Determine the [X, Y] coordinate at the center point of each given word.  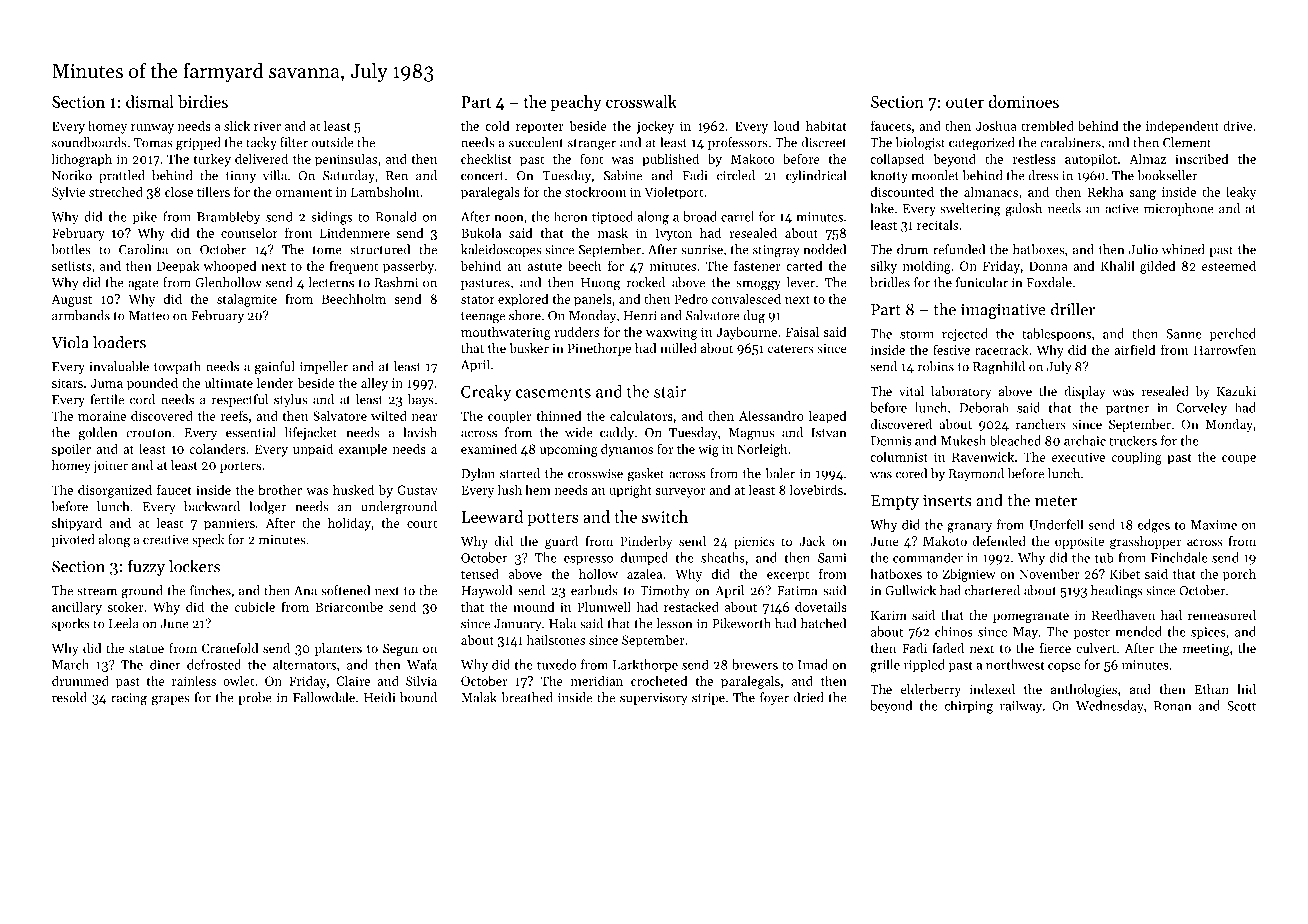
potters [553, 519]
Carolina [143, 249]
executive [1078, 457]
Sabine [623, 175]
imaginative [1003, 311]
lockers [194, 566]
